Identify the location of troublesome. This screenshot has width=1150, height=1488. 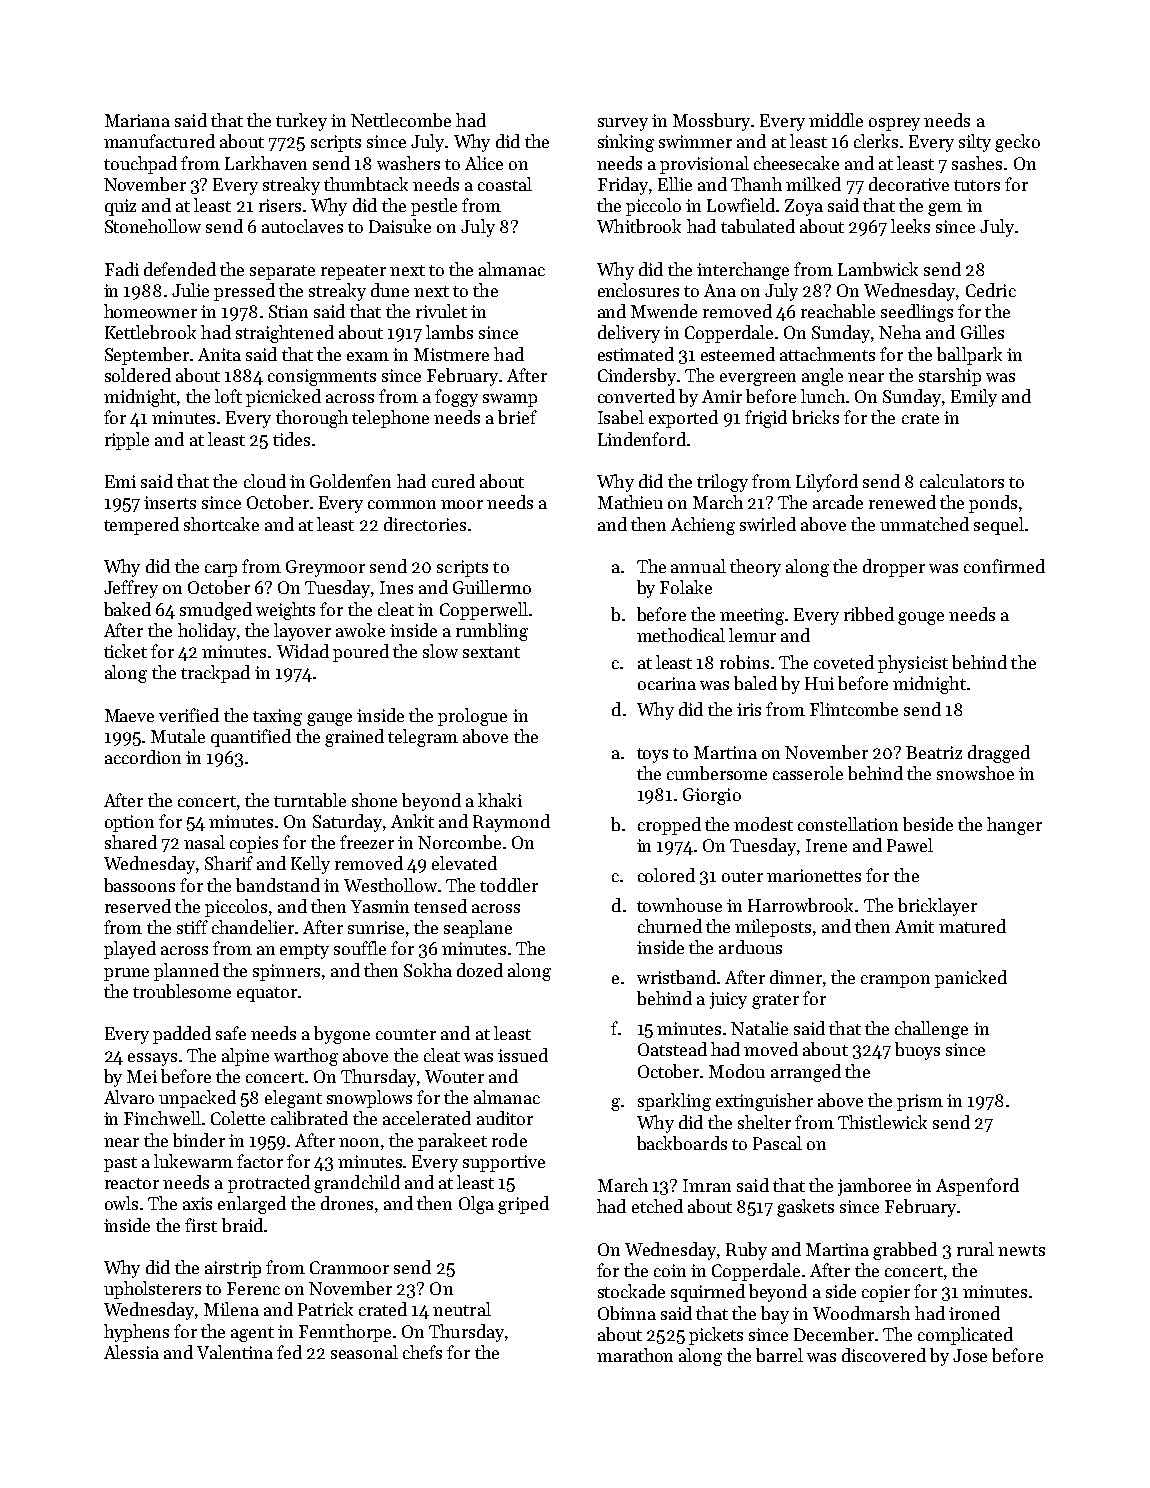
(182, 991).
